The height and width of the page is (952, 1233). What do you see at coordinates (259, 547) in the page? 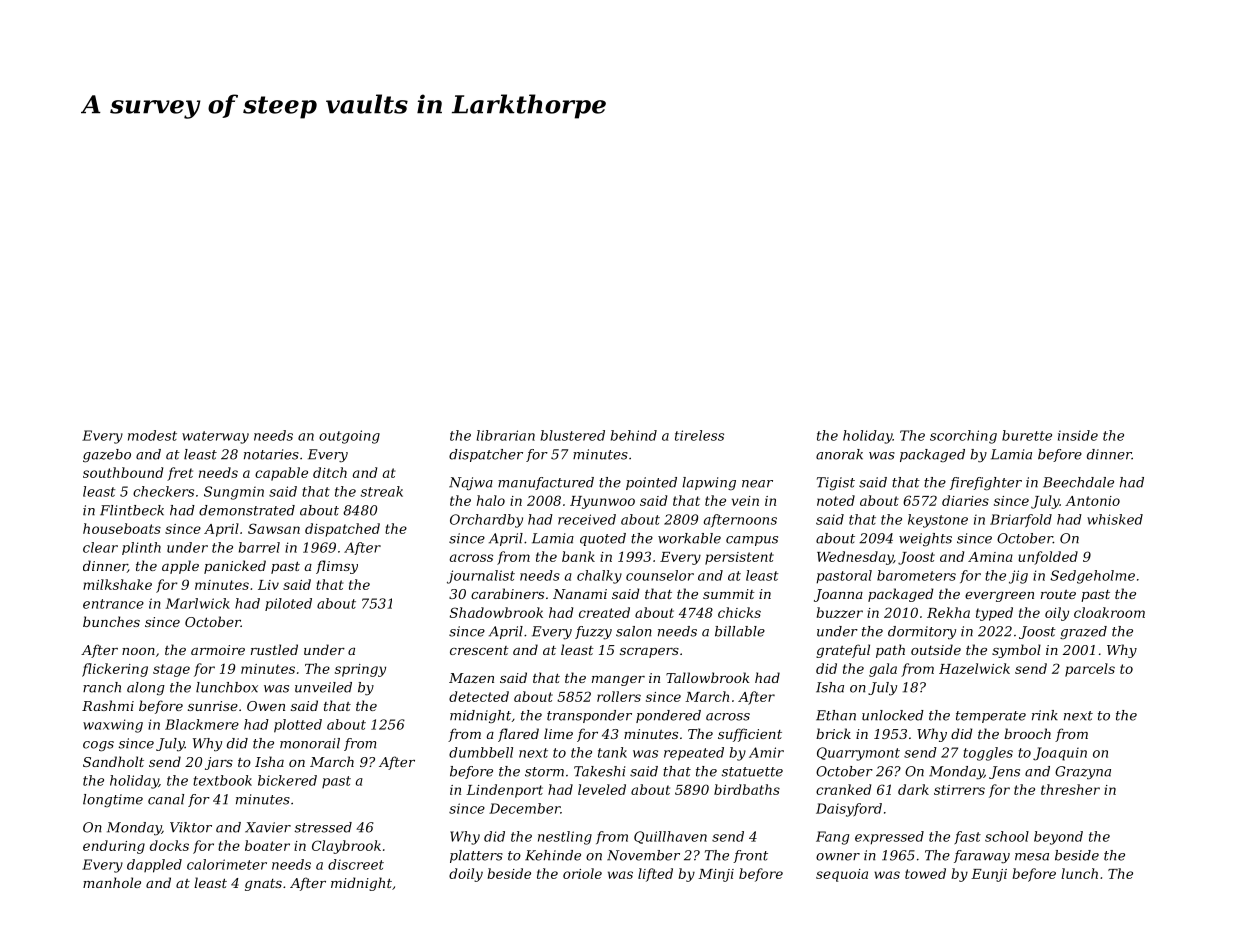
I see `barrel` at bounding box center [259, 547].
